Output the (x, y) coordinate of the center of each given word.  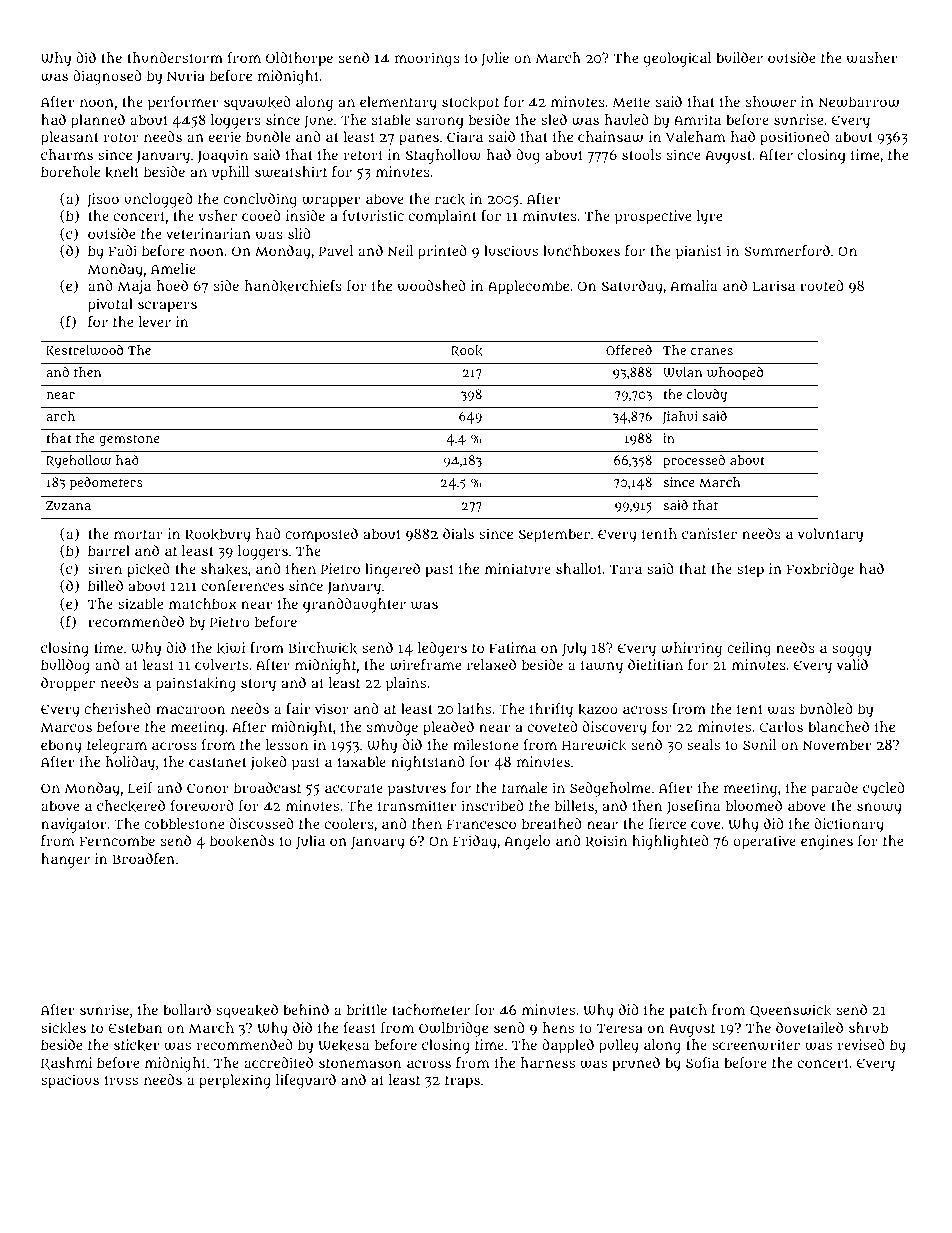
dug (528, 156)
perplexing (235, 1081)
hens (558, 1027)
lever (155, 321)
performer (183, 103)
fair (298, 708)
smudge (392, 728)
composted (321, 535)
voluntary (830, 535)
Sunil (760, 744)
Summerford (787, 250)
